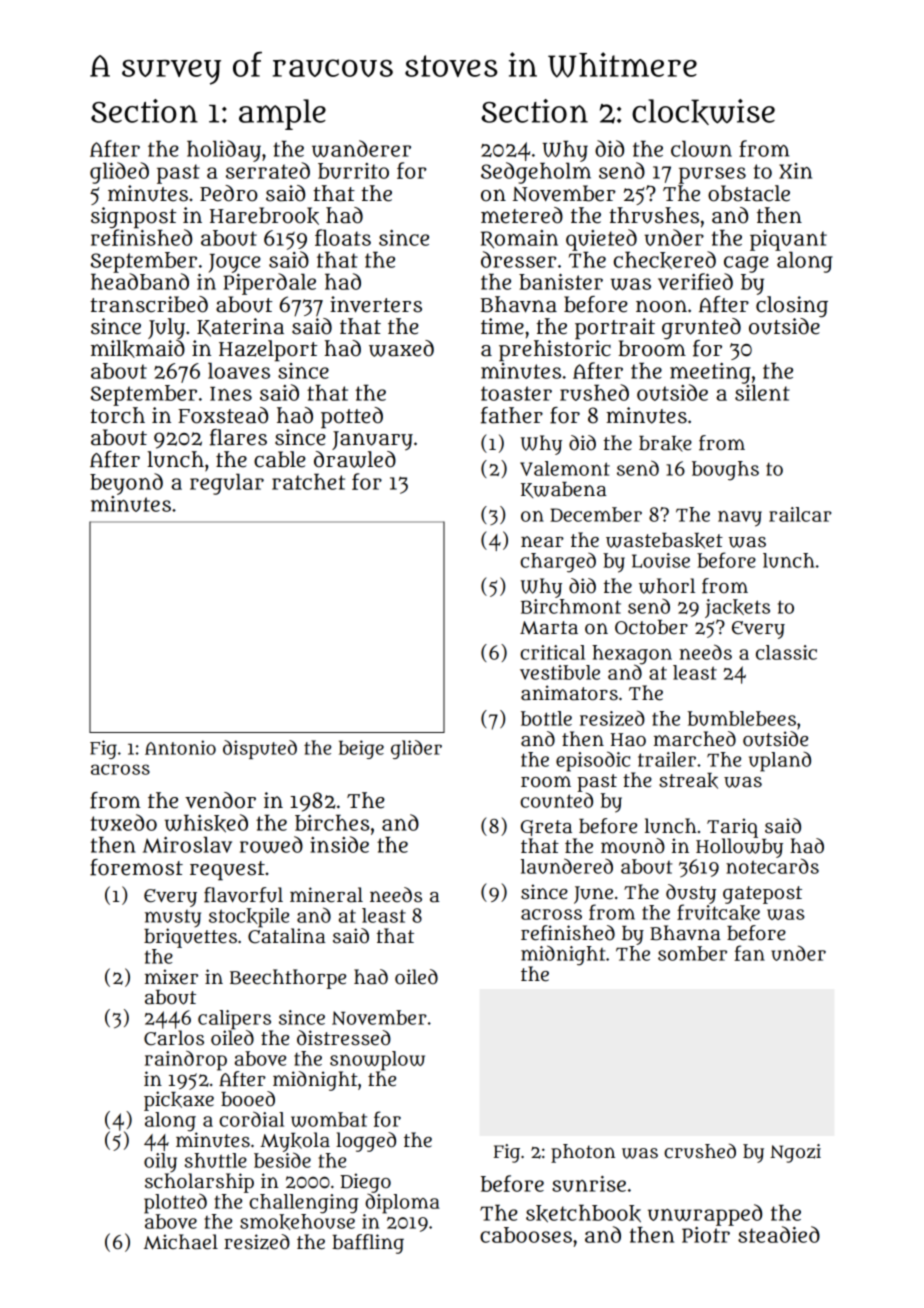 The height and width of the page is (1308, 924). Describe the element at coordinates (703, 112) in the page. I see `clockwise` at that location.
